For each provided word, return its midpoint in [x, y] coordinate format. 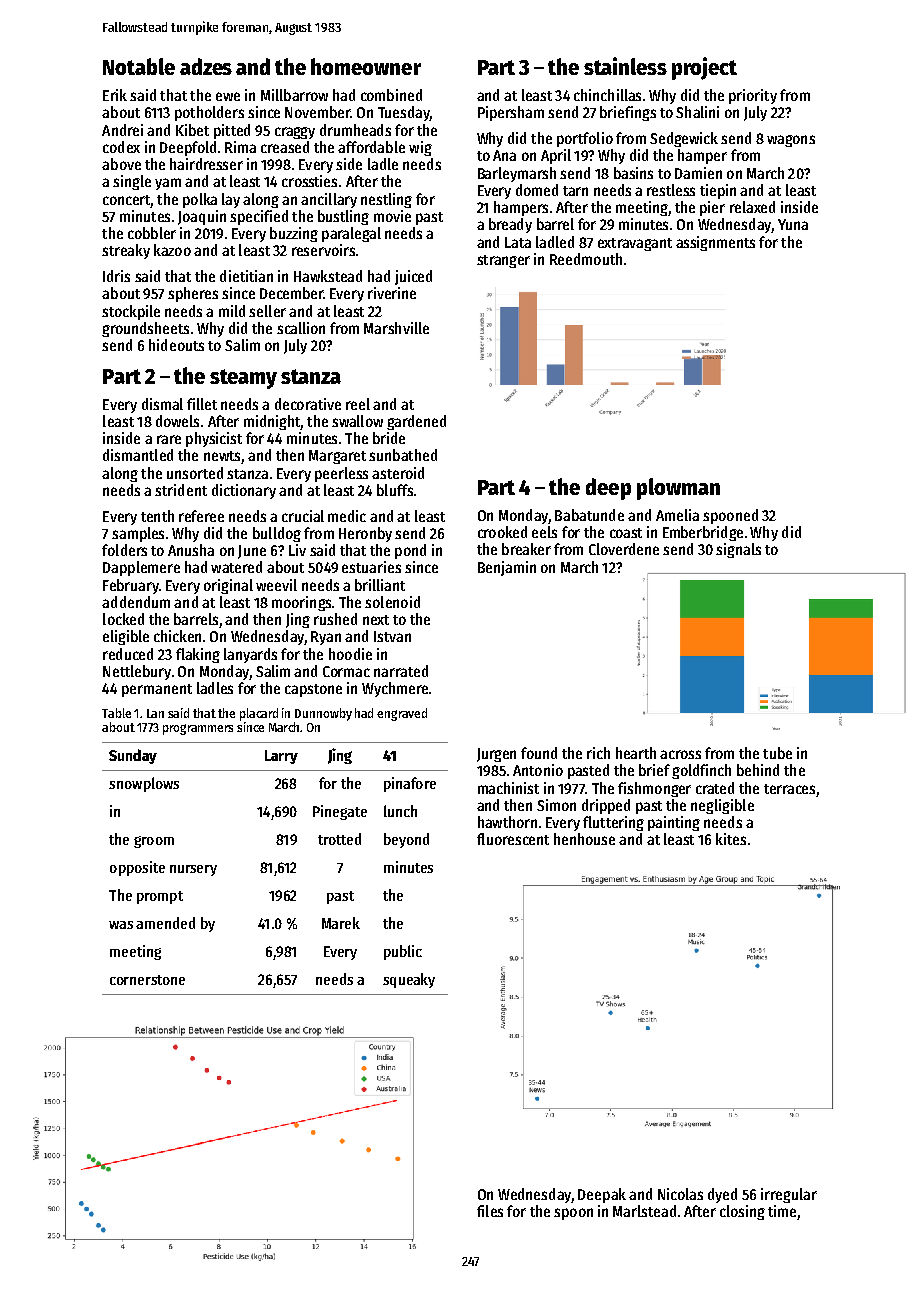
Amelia [677, 515]
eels [544, 532]
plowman [678, 489]
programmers [198, 729]
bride [389, 438]
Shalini [697, 112]
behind [758, 770]
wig [420, 148]
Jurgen [496, 755]
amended [165, 923]
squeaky [409, 980]
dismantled [138, 455]
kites [731, 839]
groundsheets [145, 329]
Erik [115, 95]
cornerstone [147, 980]
